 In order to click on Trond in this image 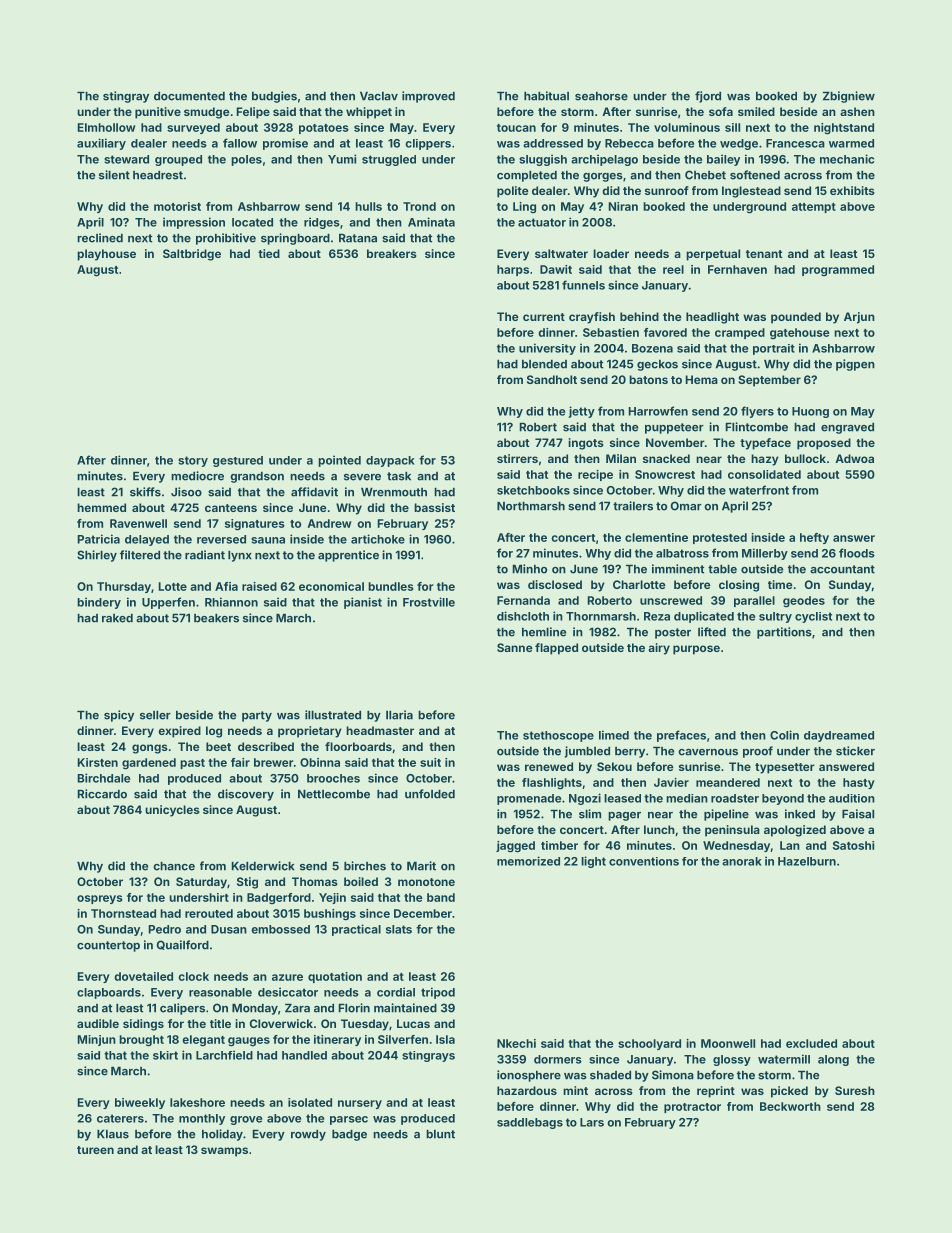, I will do `click(419, 206)`.
